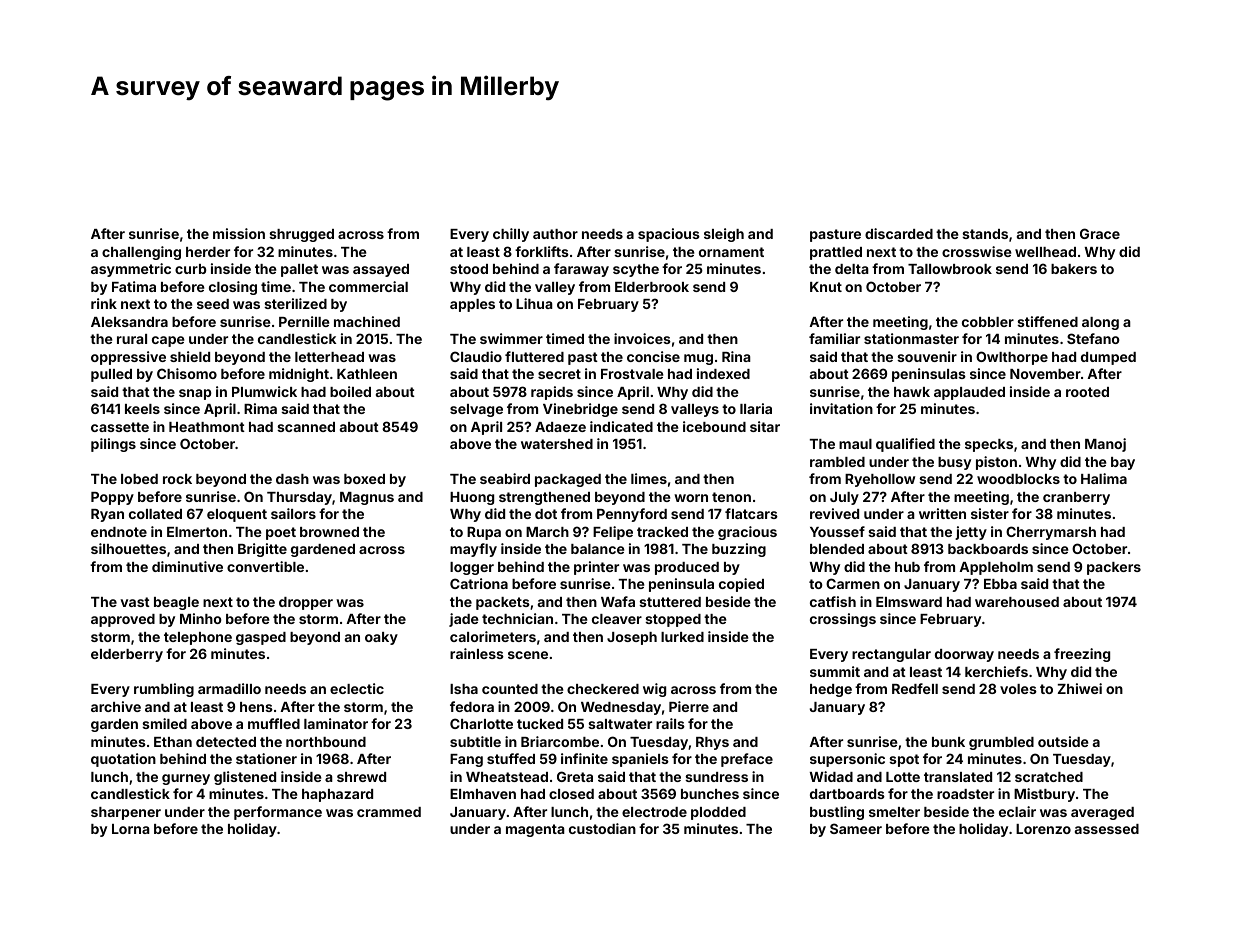  What do you see at coordinates (710, 794) in the page?
I see `bunches` at bounding box center [710, 794].
